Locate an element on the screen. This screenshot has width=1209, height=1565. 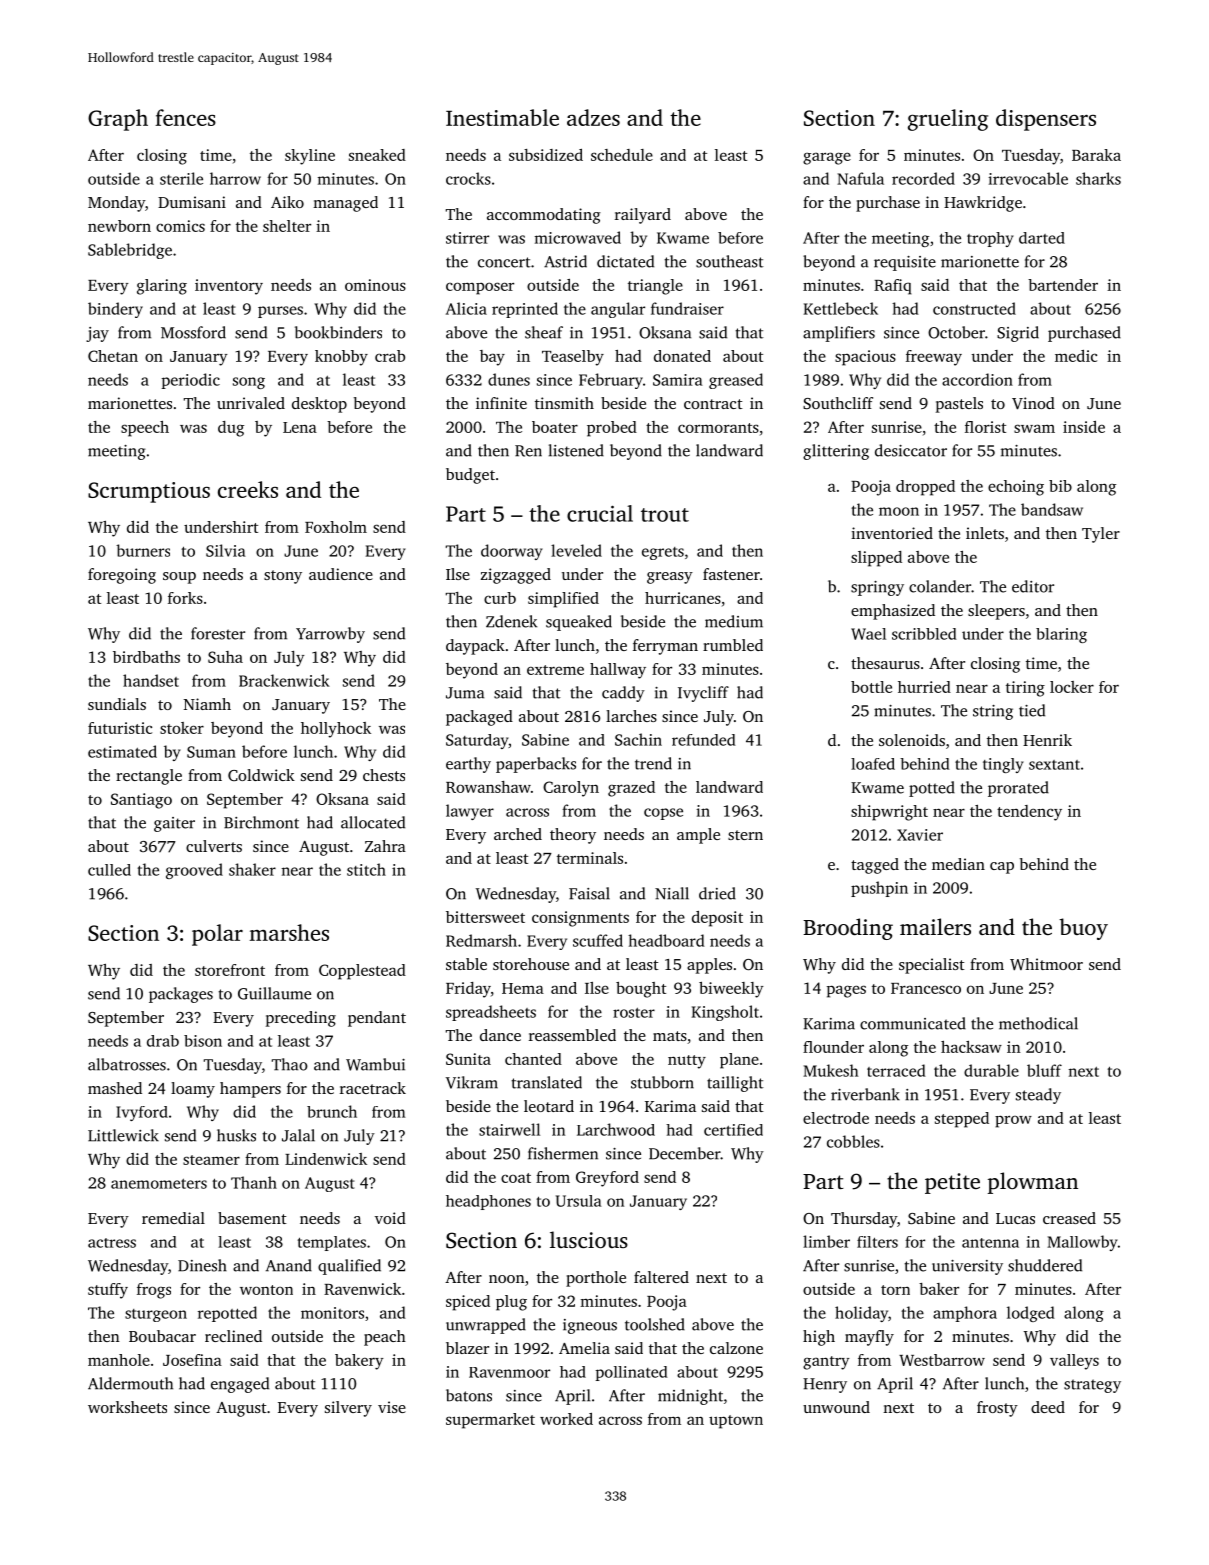
worksheets is located at coordinates (127, 1407).
